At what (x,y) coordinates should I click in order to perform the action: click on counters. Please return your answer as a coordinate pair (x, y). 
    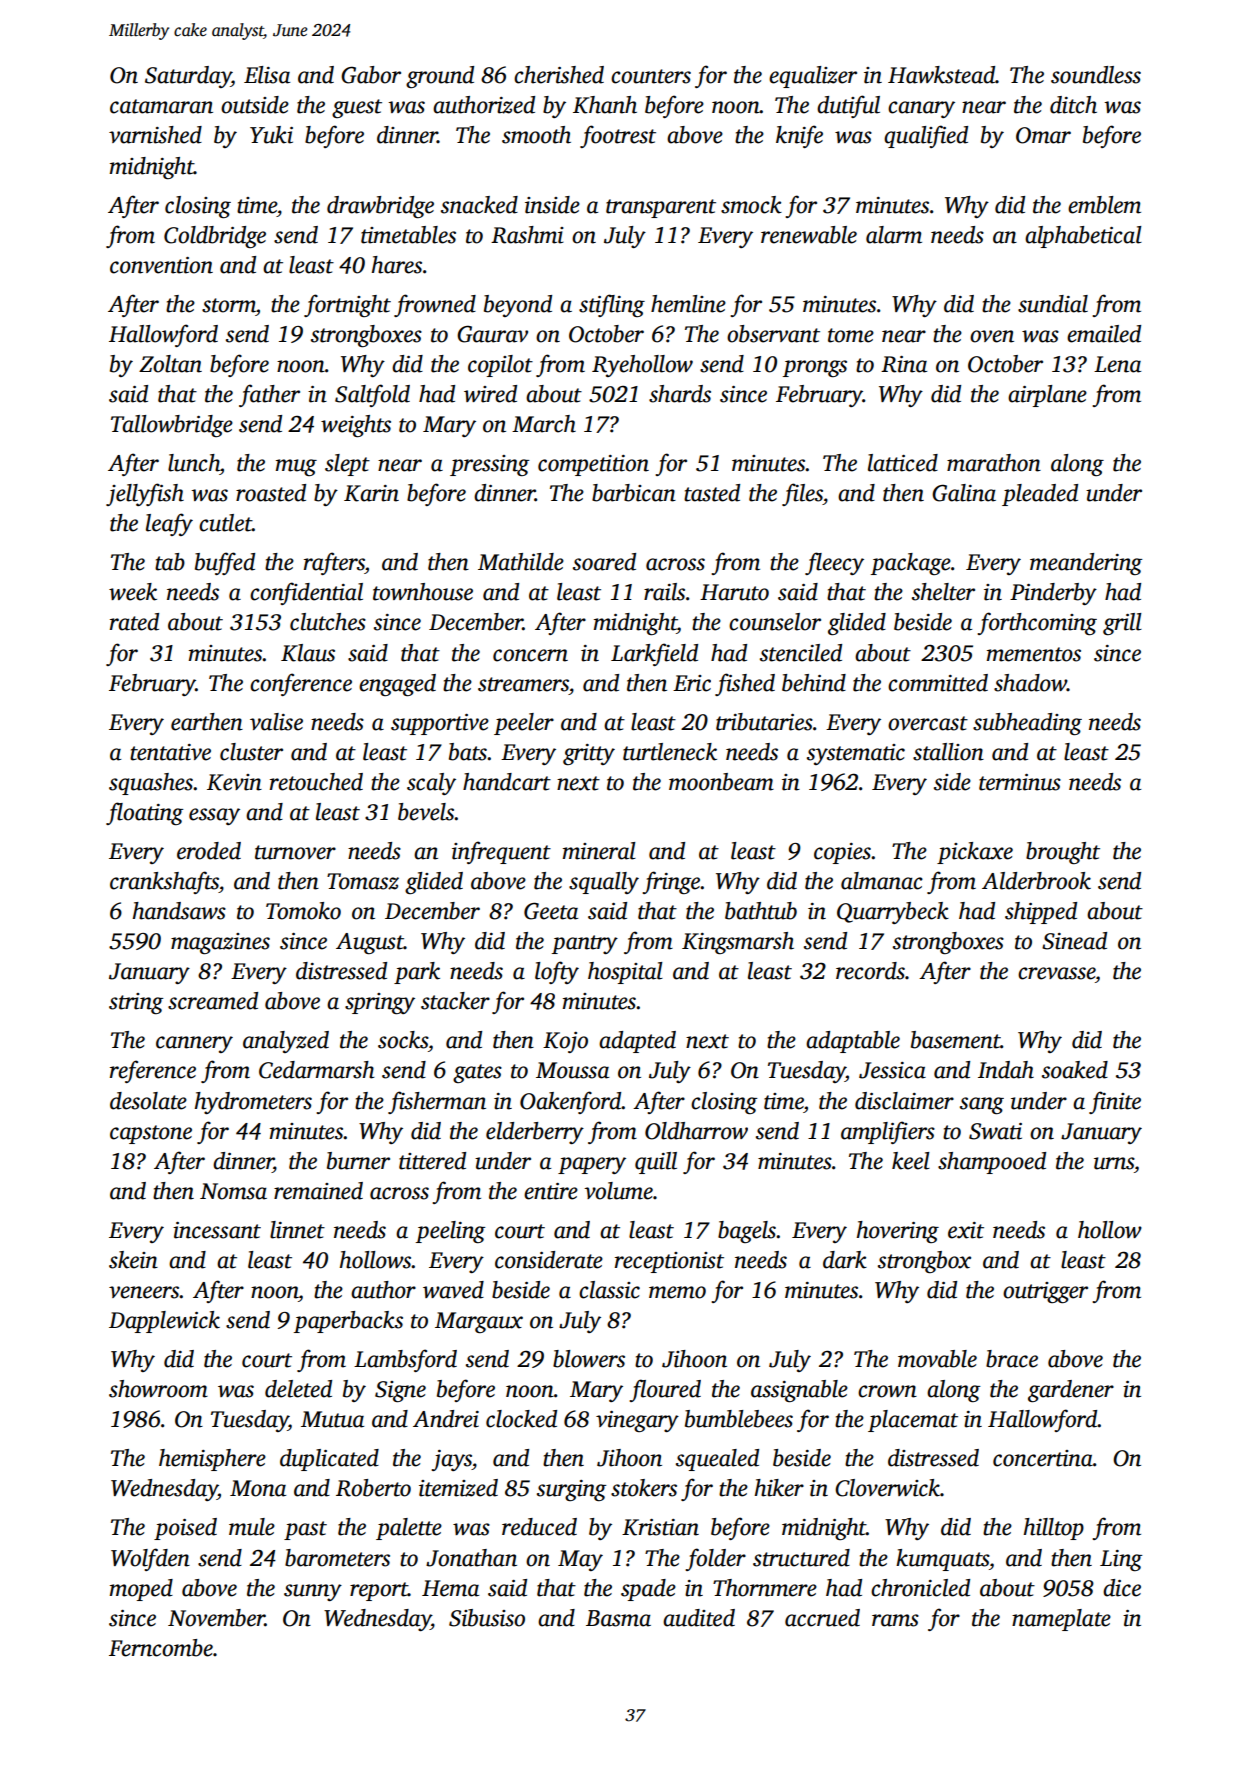
    Looking at the image, I should click on (651, 76).
